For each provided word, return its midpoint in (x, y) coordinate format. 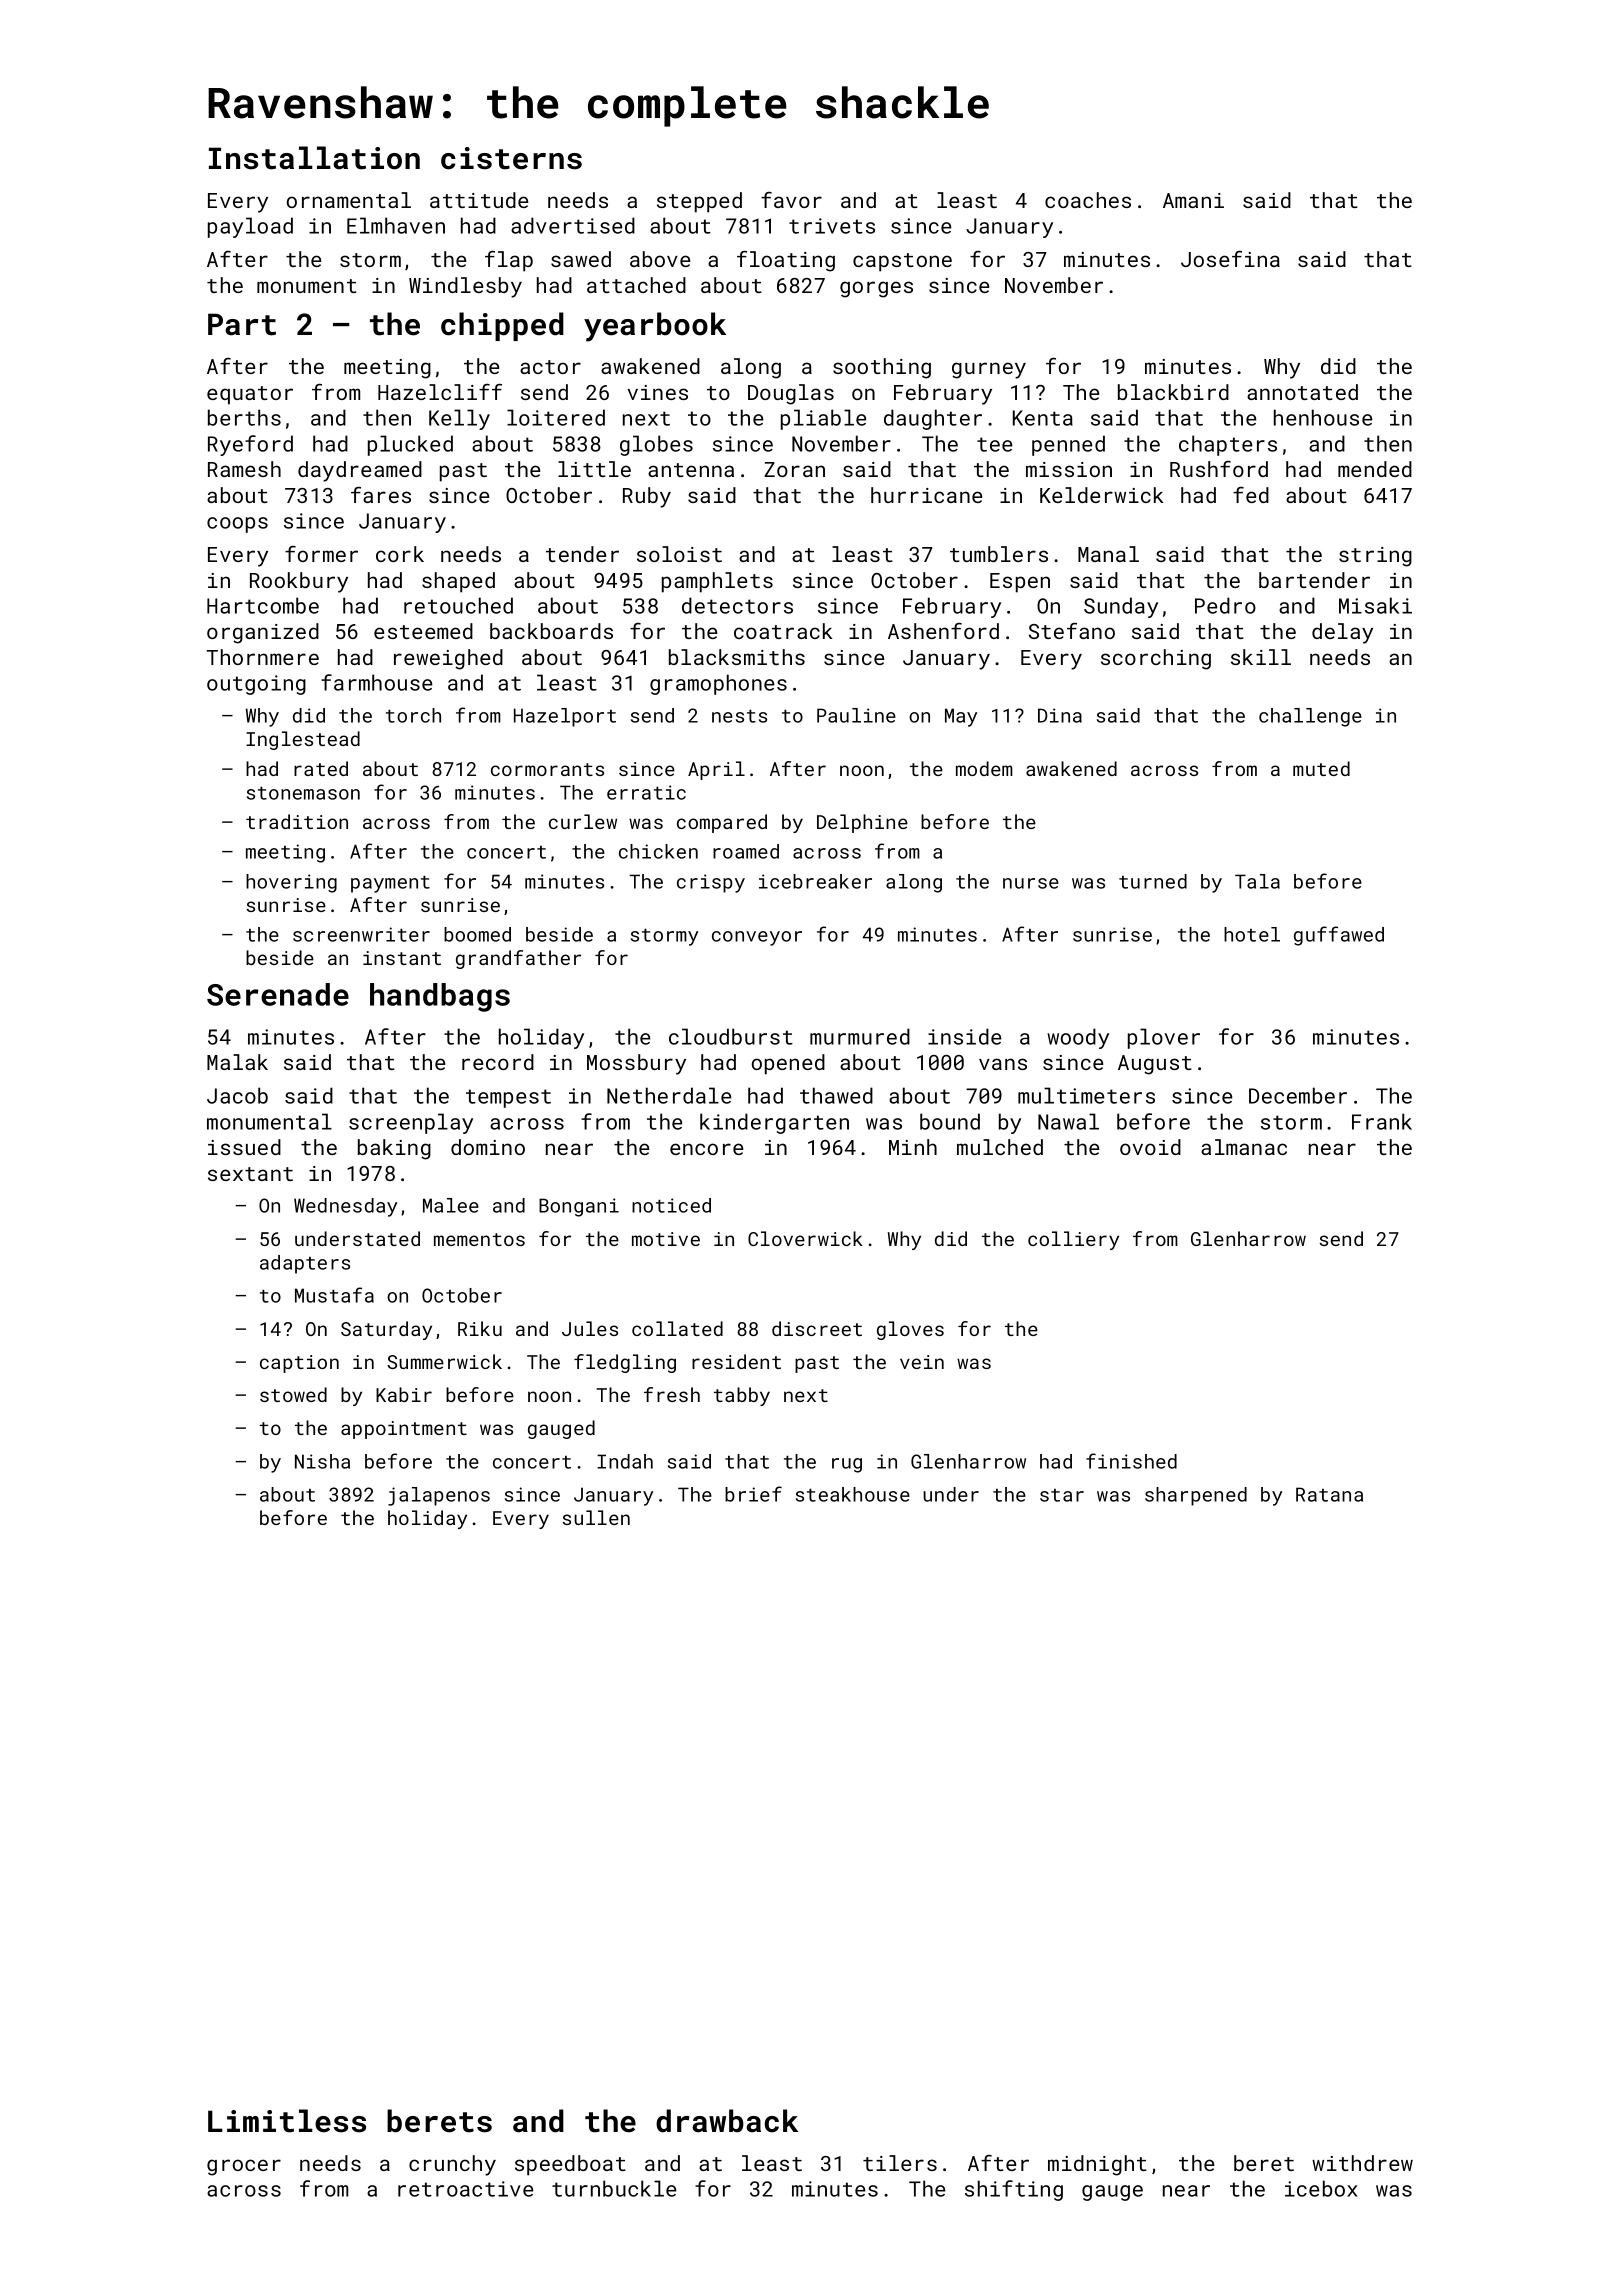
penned (1068, 445)
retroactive (465, 2189)
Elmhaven (396, 225)
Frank (1382, 1121)
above (660, 259)
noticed (671, 1205)
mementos (479, 1239)
